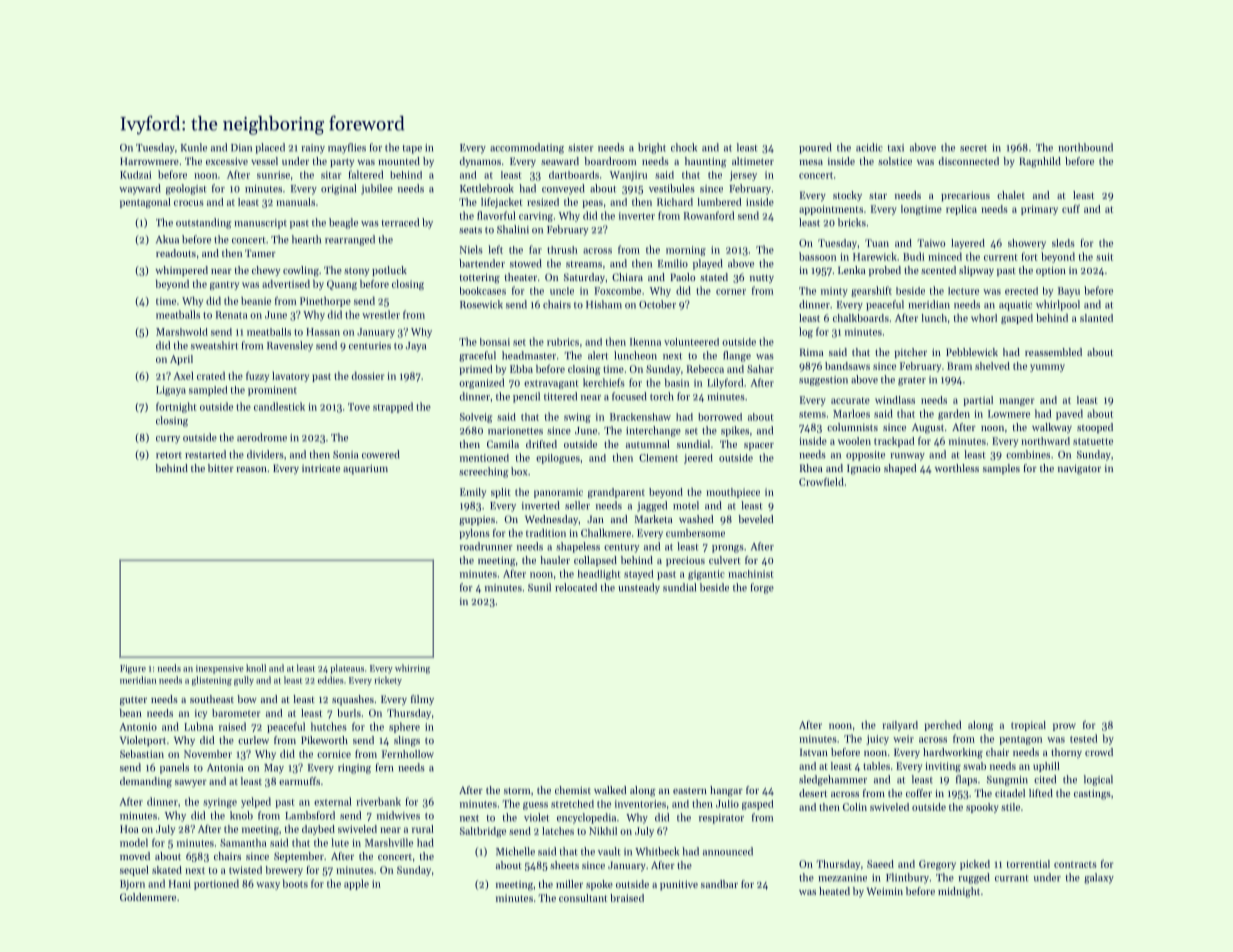  Describe the element at coordinates (706, 575) in the screenshot. I see `gigantic` at that location.
